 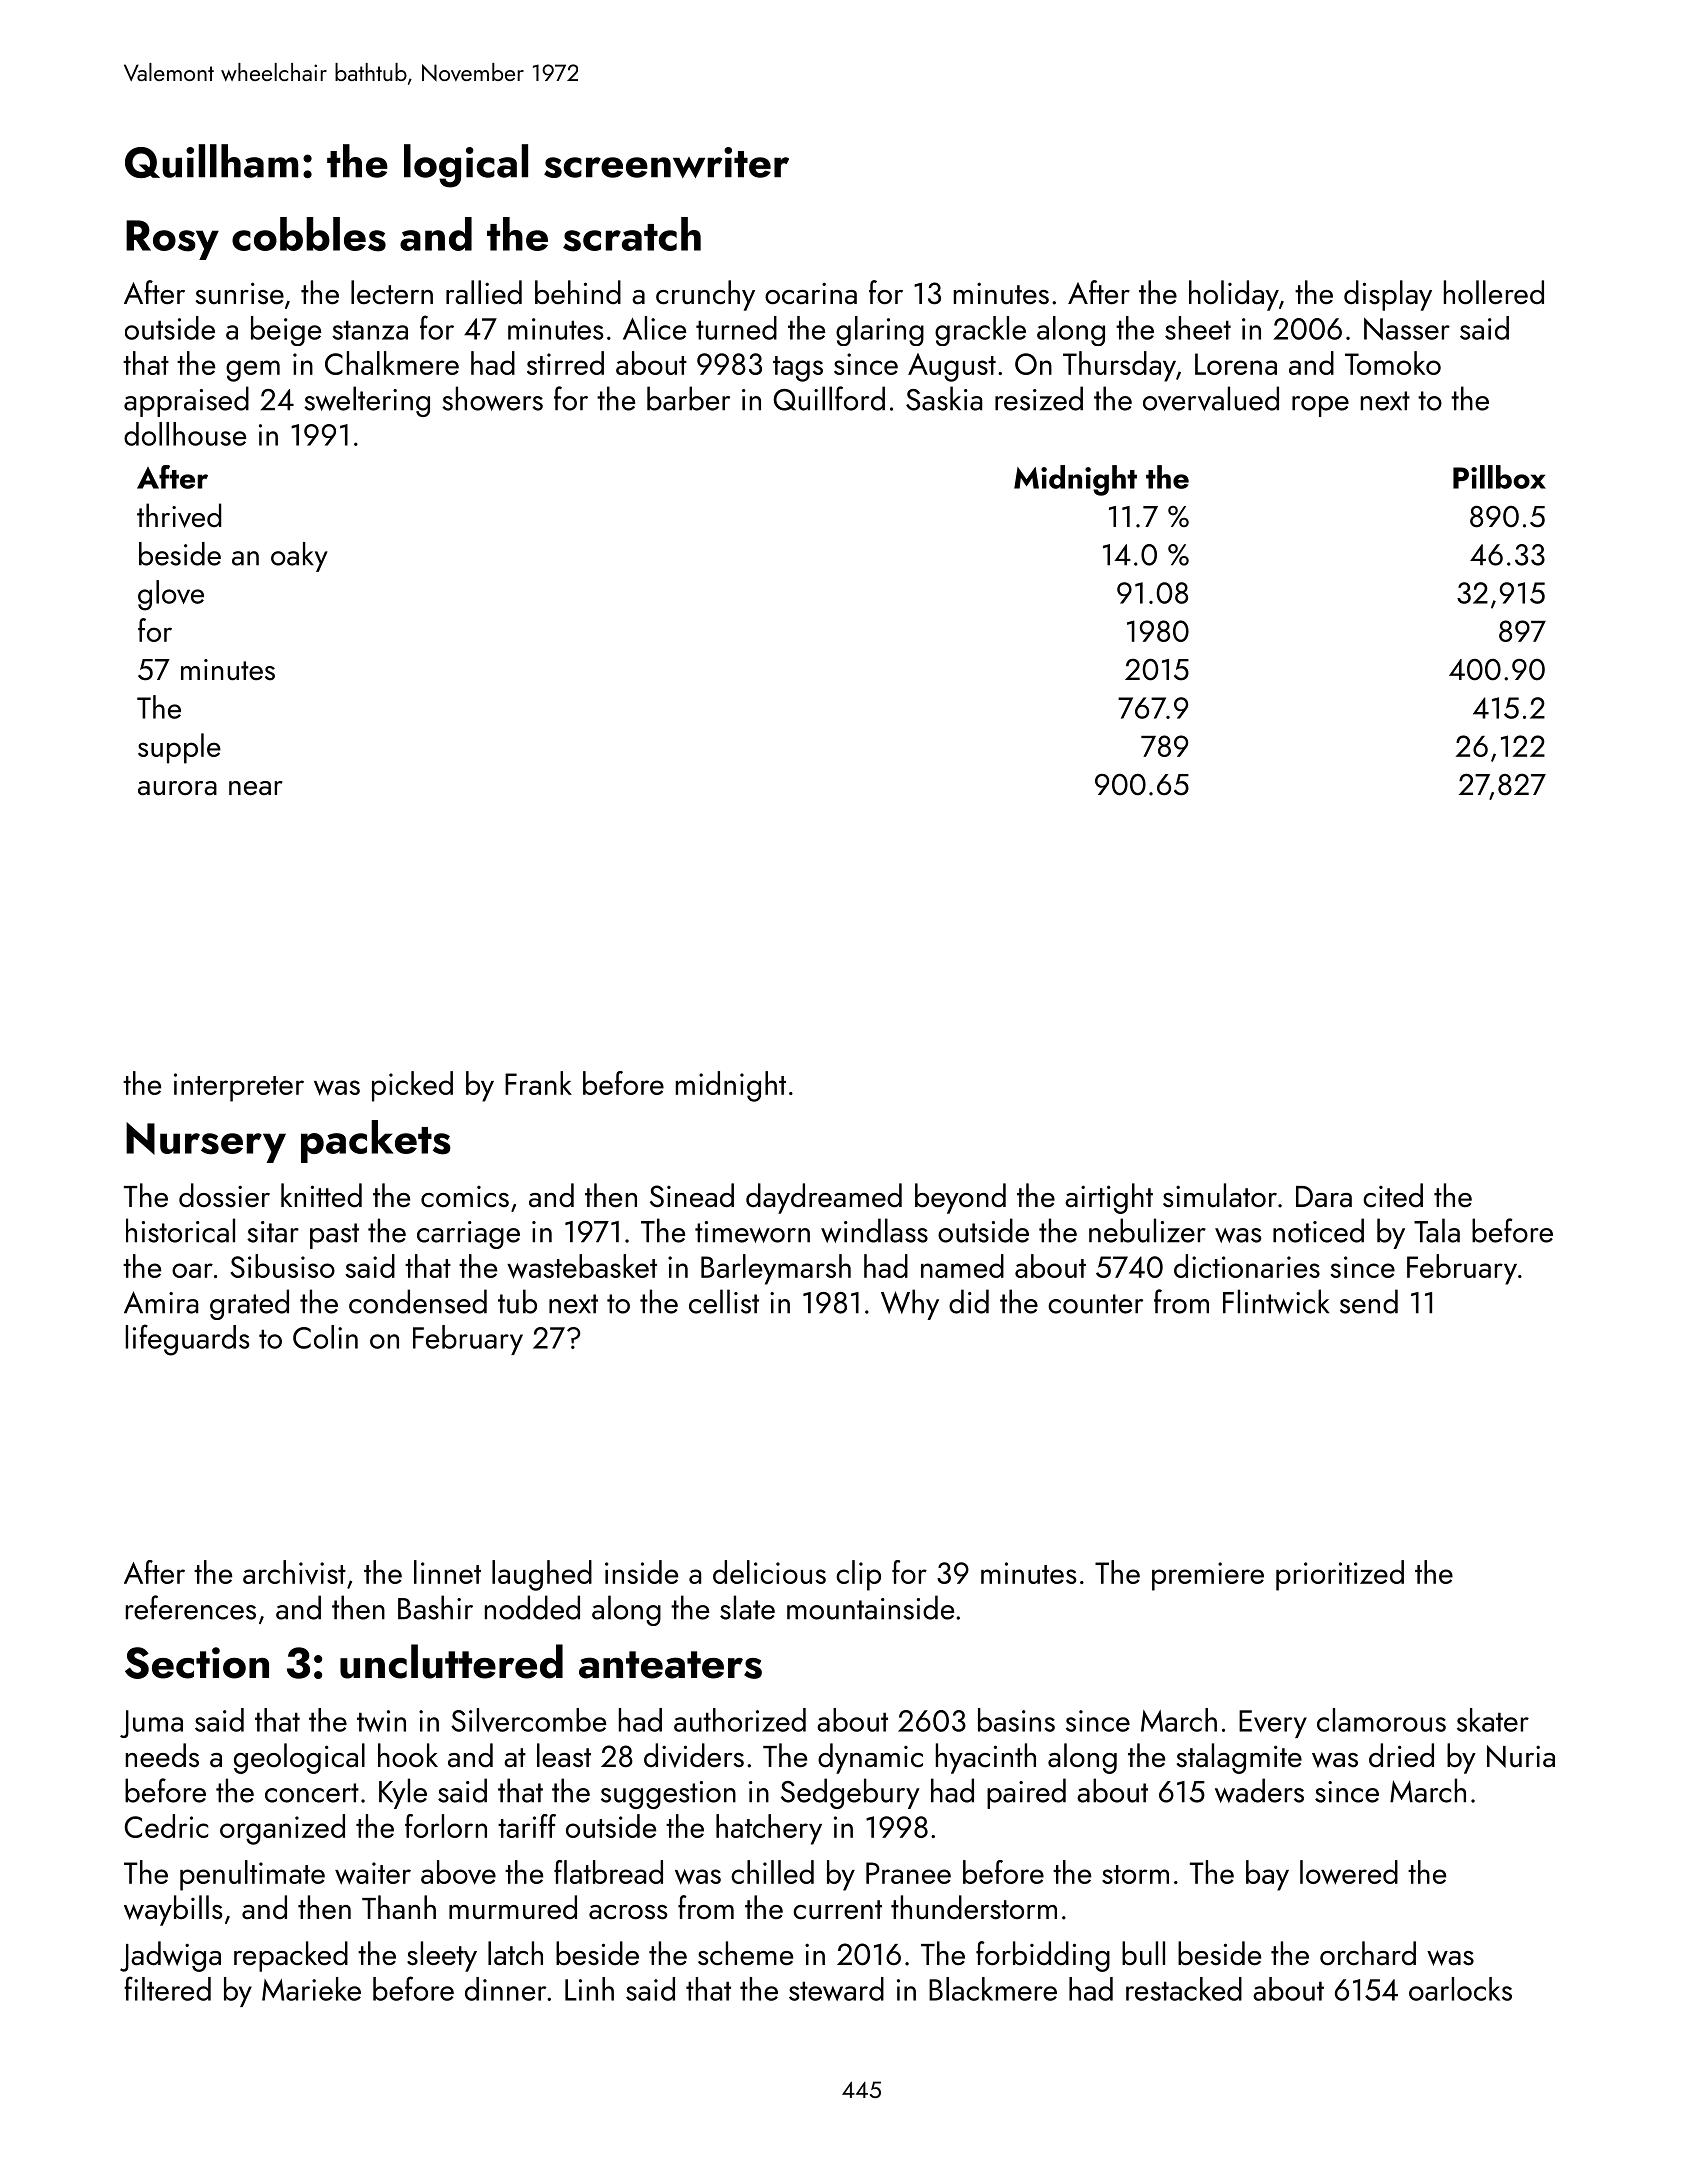 I want to click on display, so click(x=1388, y=295).
